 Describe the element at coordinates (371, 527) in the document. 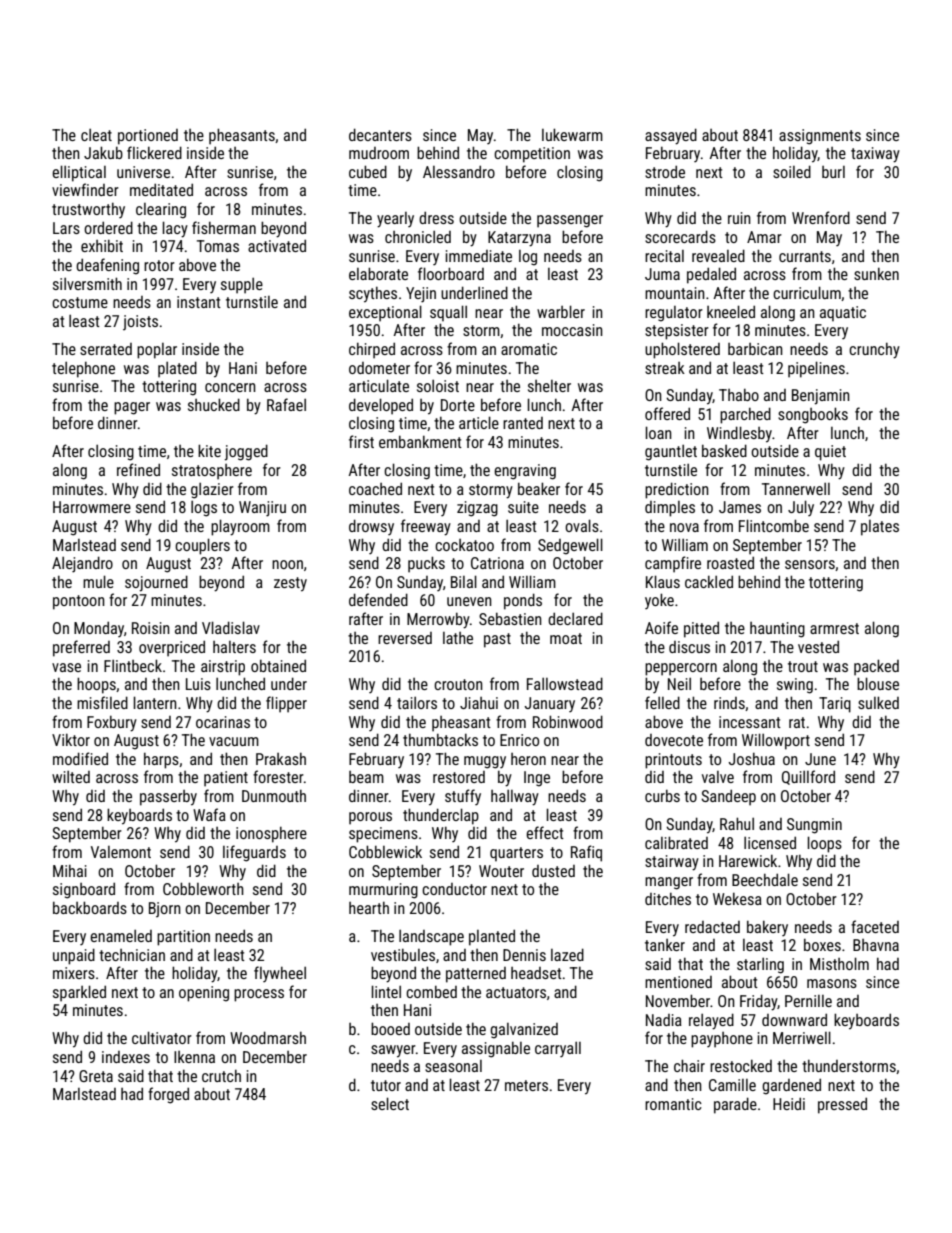

I see `drowsy` at that location.
